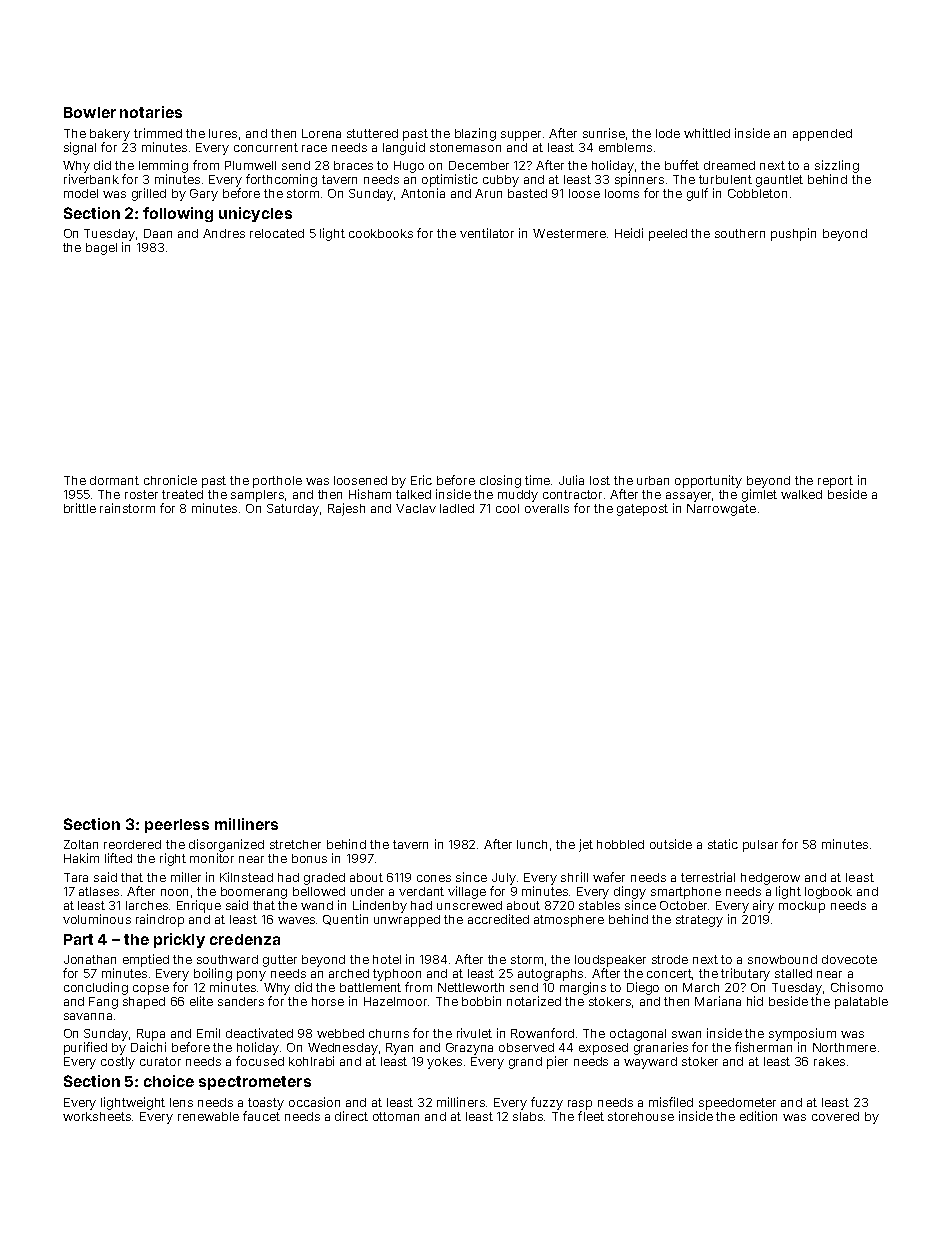 The image size is (952, 1233). Describe the element at coordinates (416, 508) in the screenshot. I see `Vaclav` at that location.
